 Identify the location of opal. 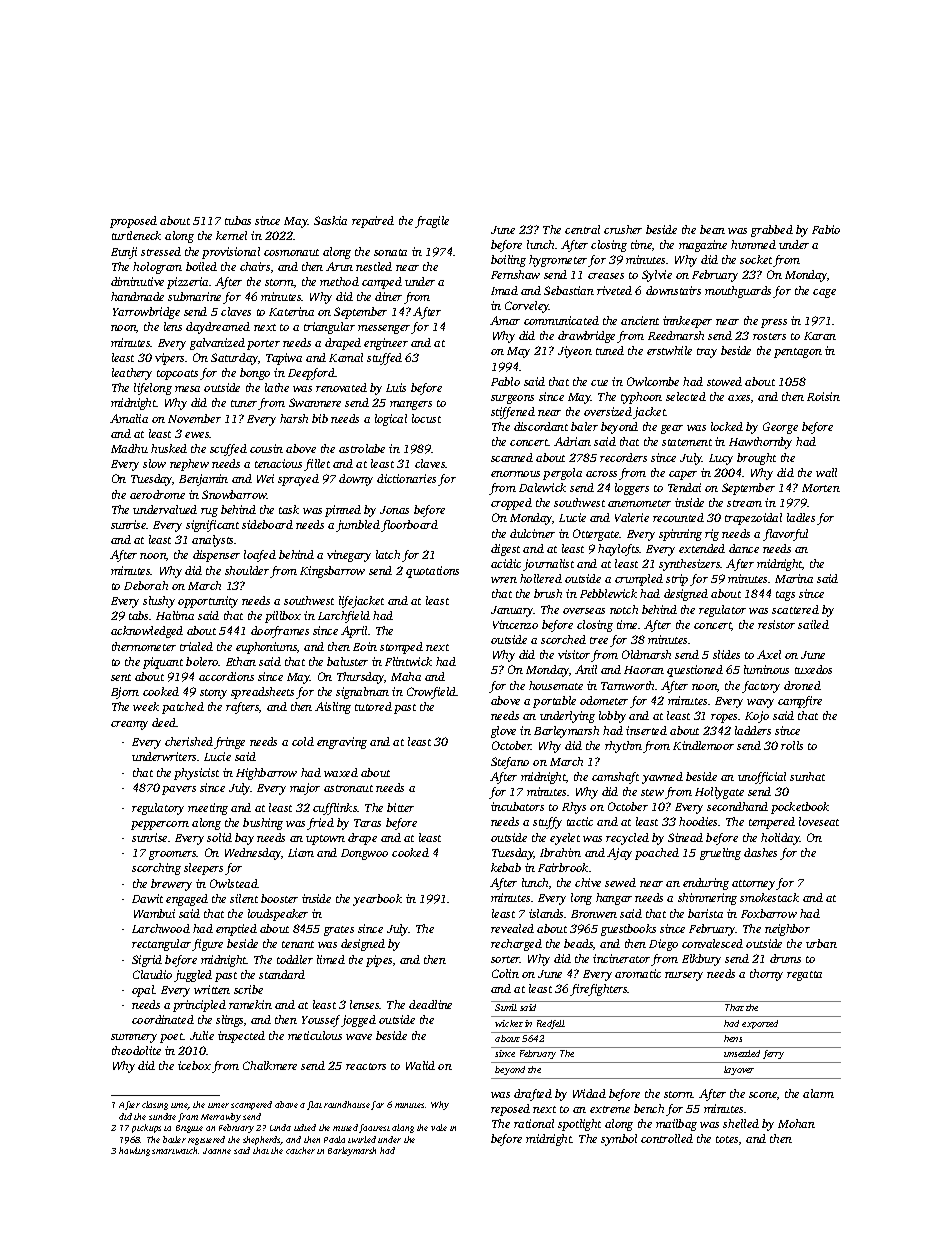
(143, 991).
